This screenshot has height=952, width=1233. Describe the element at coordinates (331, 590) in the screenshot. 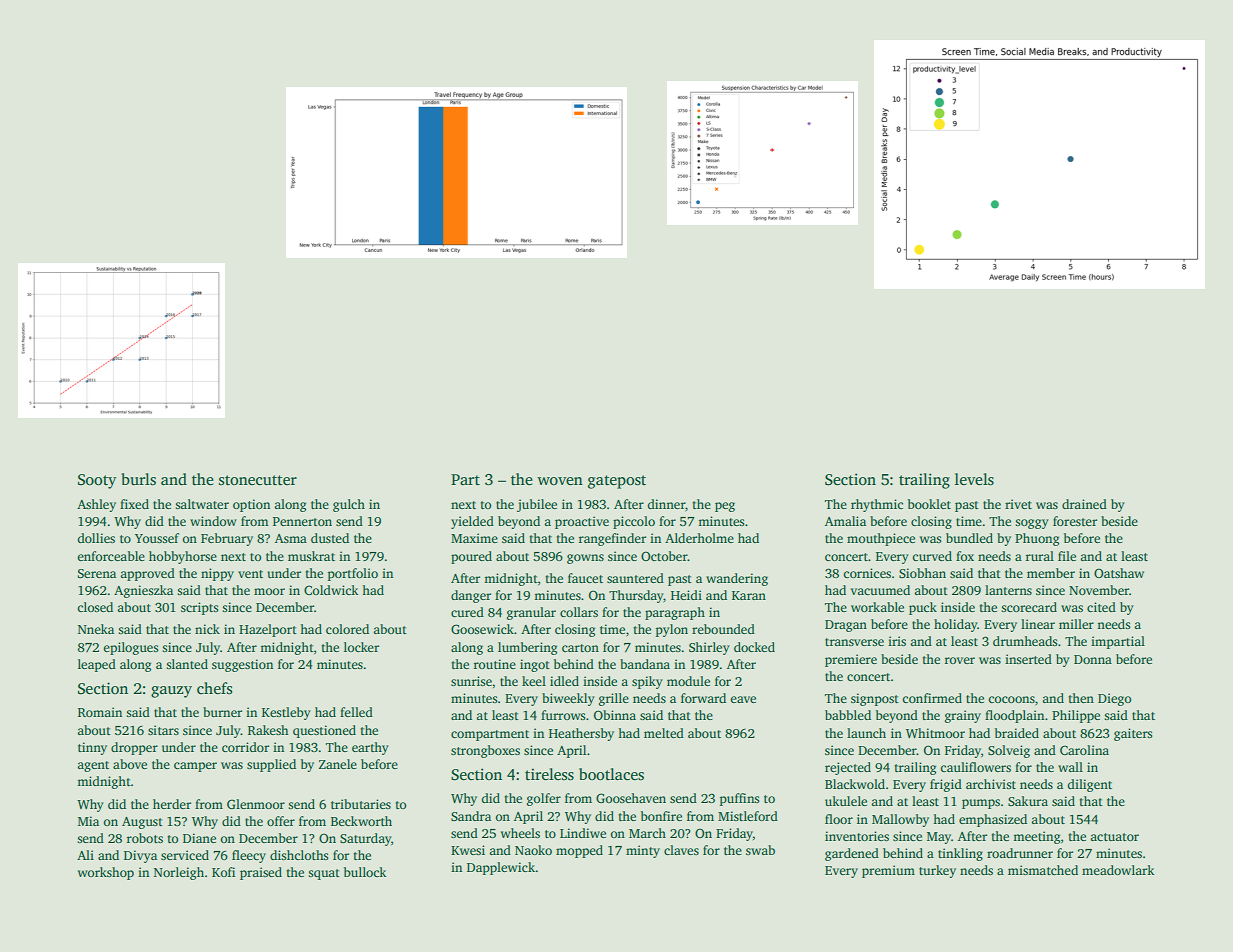

I see `Coldwick` at that location.
